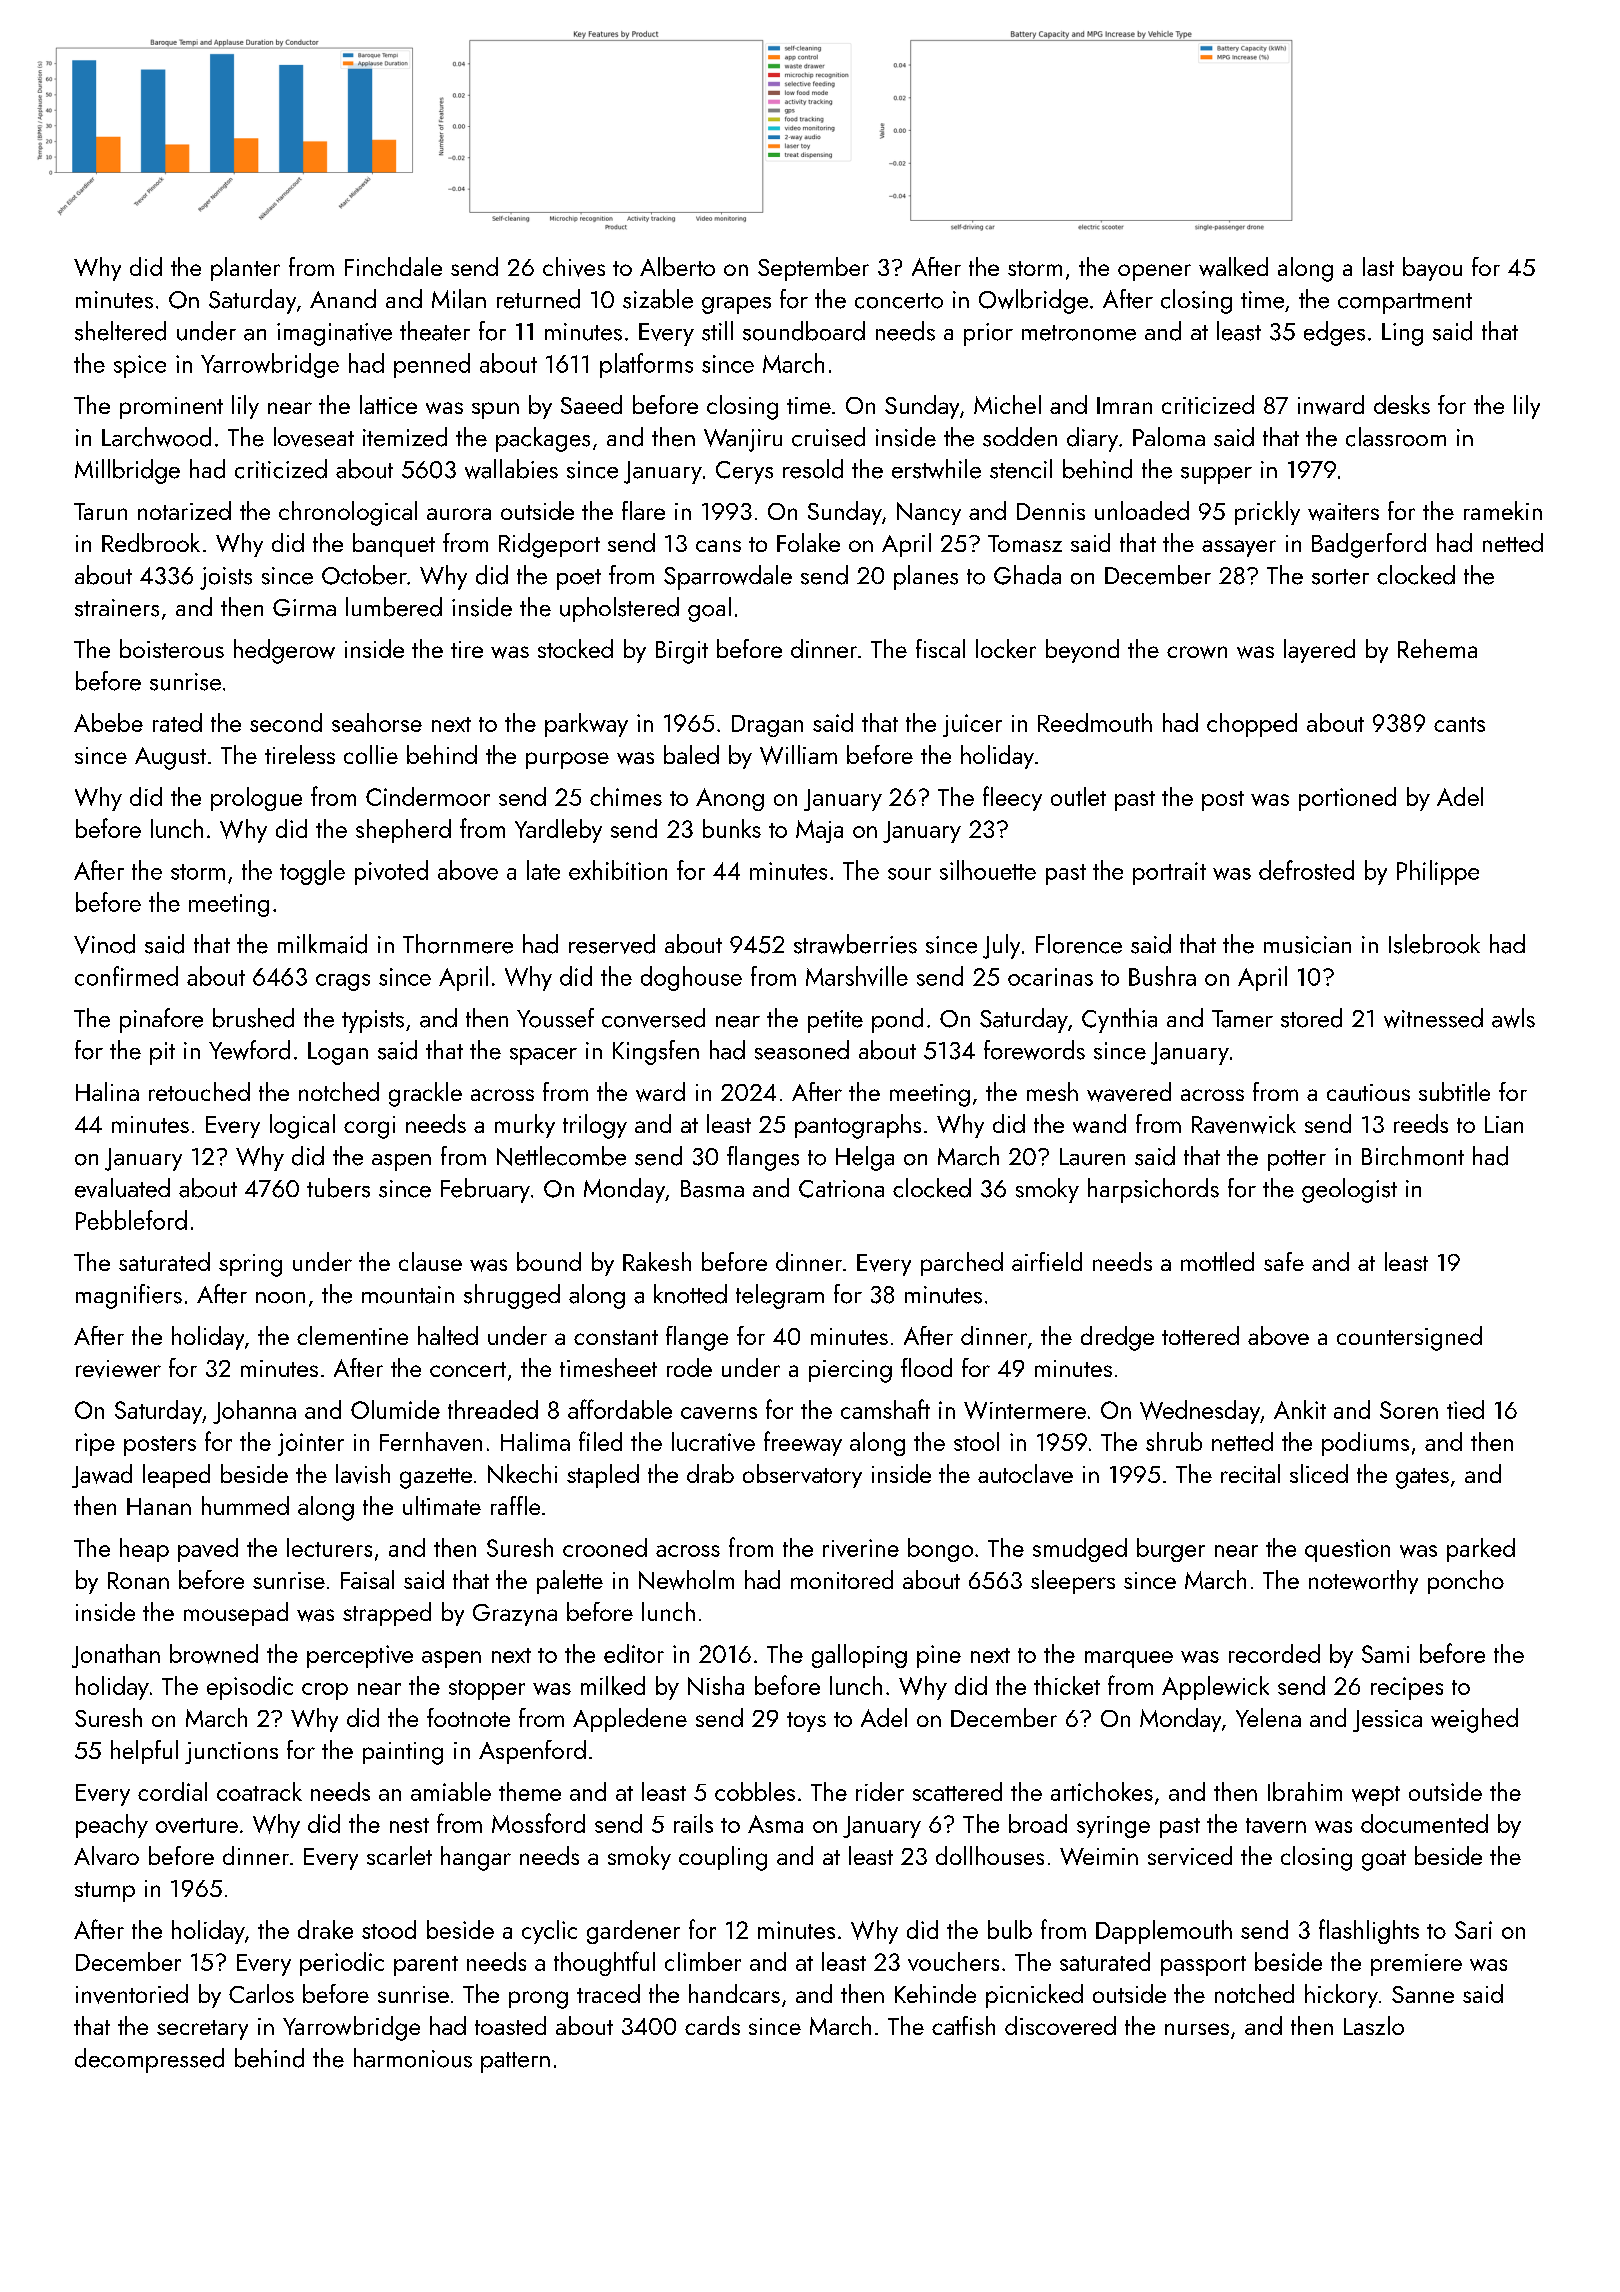  Describe the element at coordinates (691, 978) in the image. I see `doghouse` at that location.
